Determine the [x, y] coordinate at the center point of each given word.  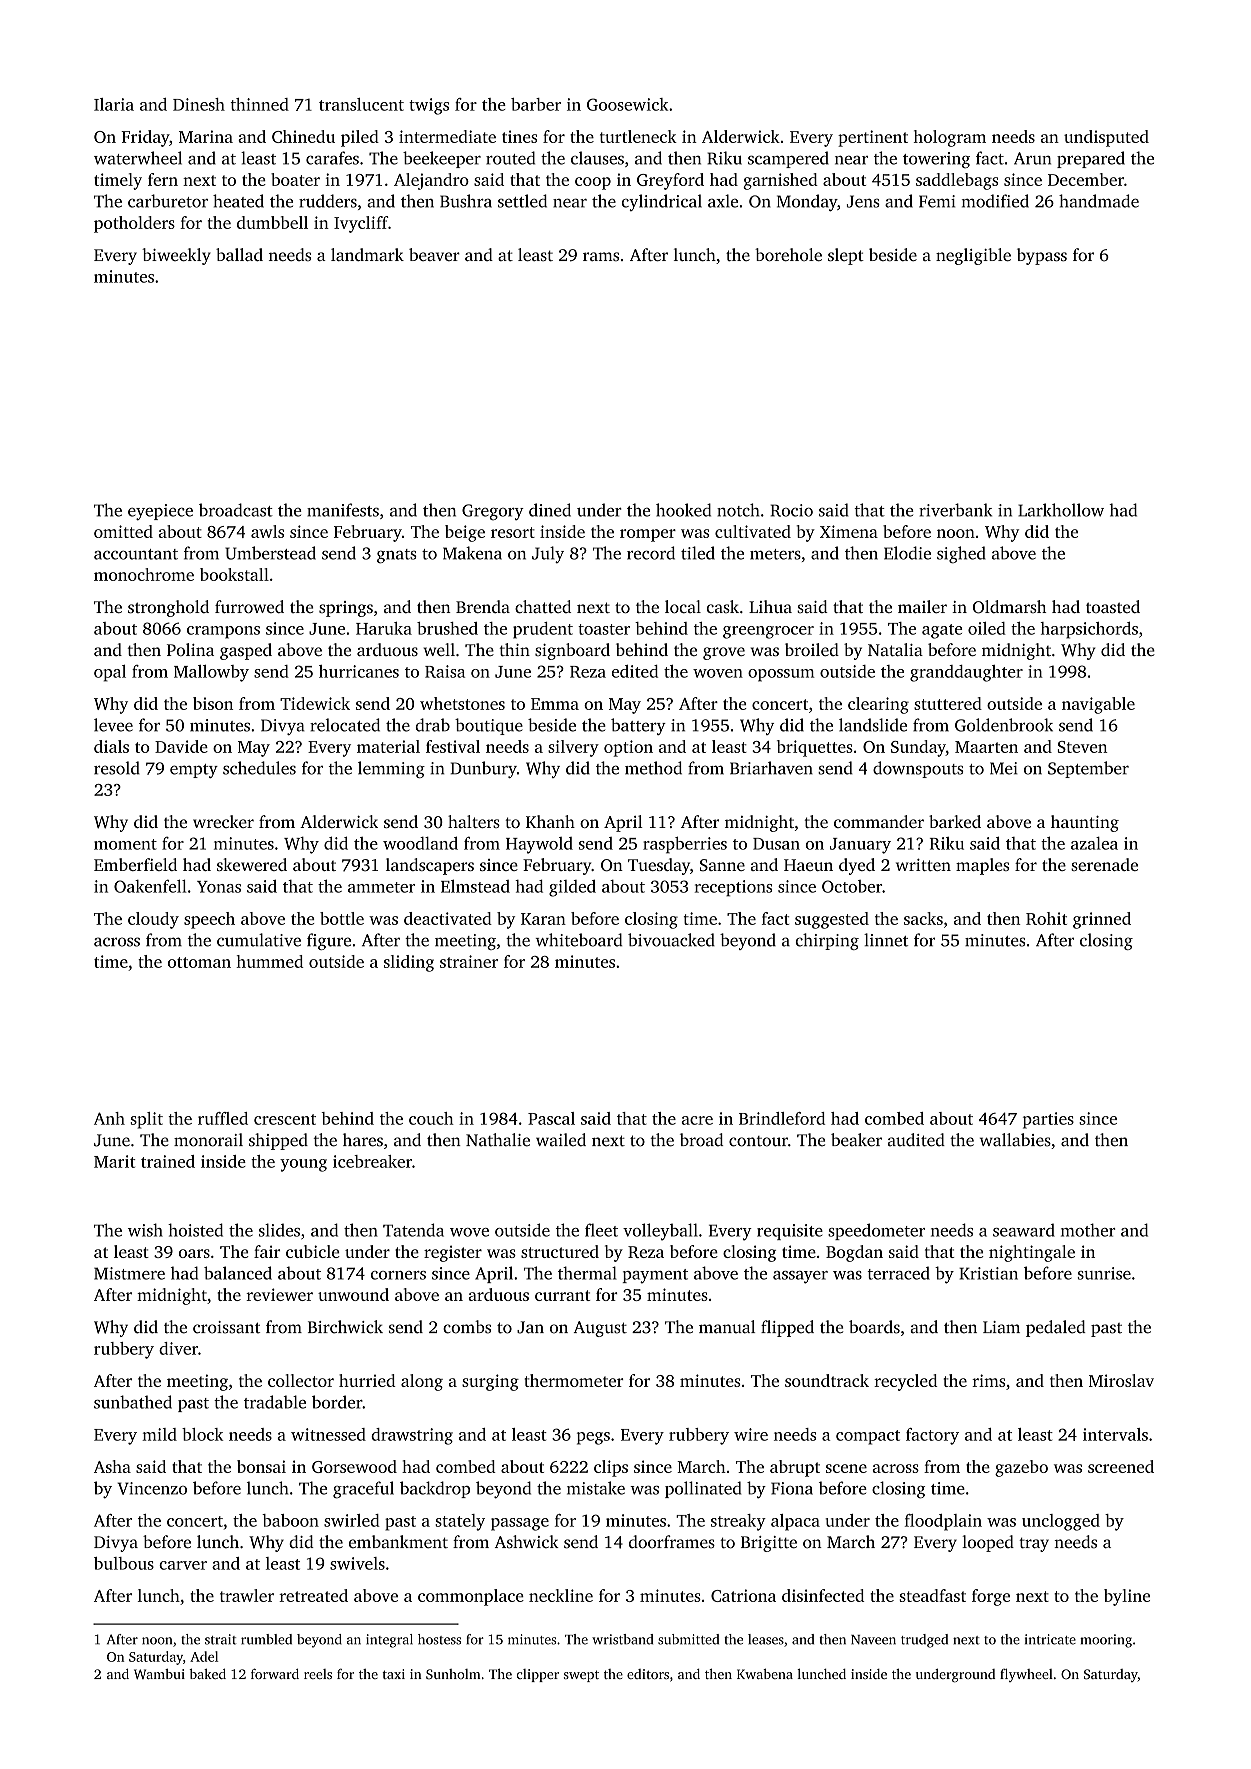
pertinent [873, 138]
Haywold [539, 845]
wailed [561, 1140]
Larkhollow [1061, 510]
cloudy [153, 920]
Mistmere [129, 1273]
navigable [1098, 705]
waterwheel [138, 158]
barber [536, 104]
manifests [343, 510]
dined [550, 510]
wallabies [1015, 1140]
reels [318, 1674]
